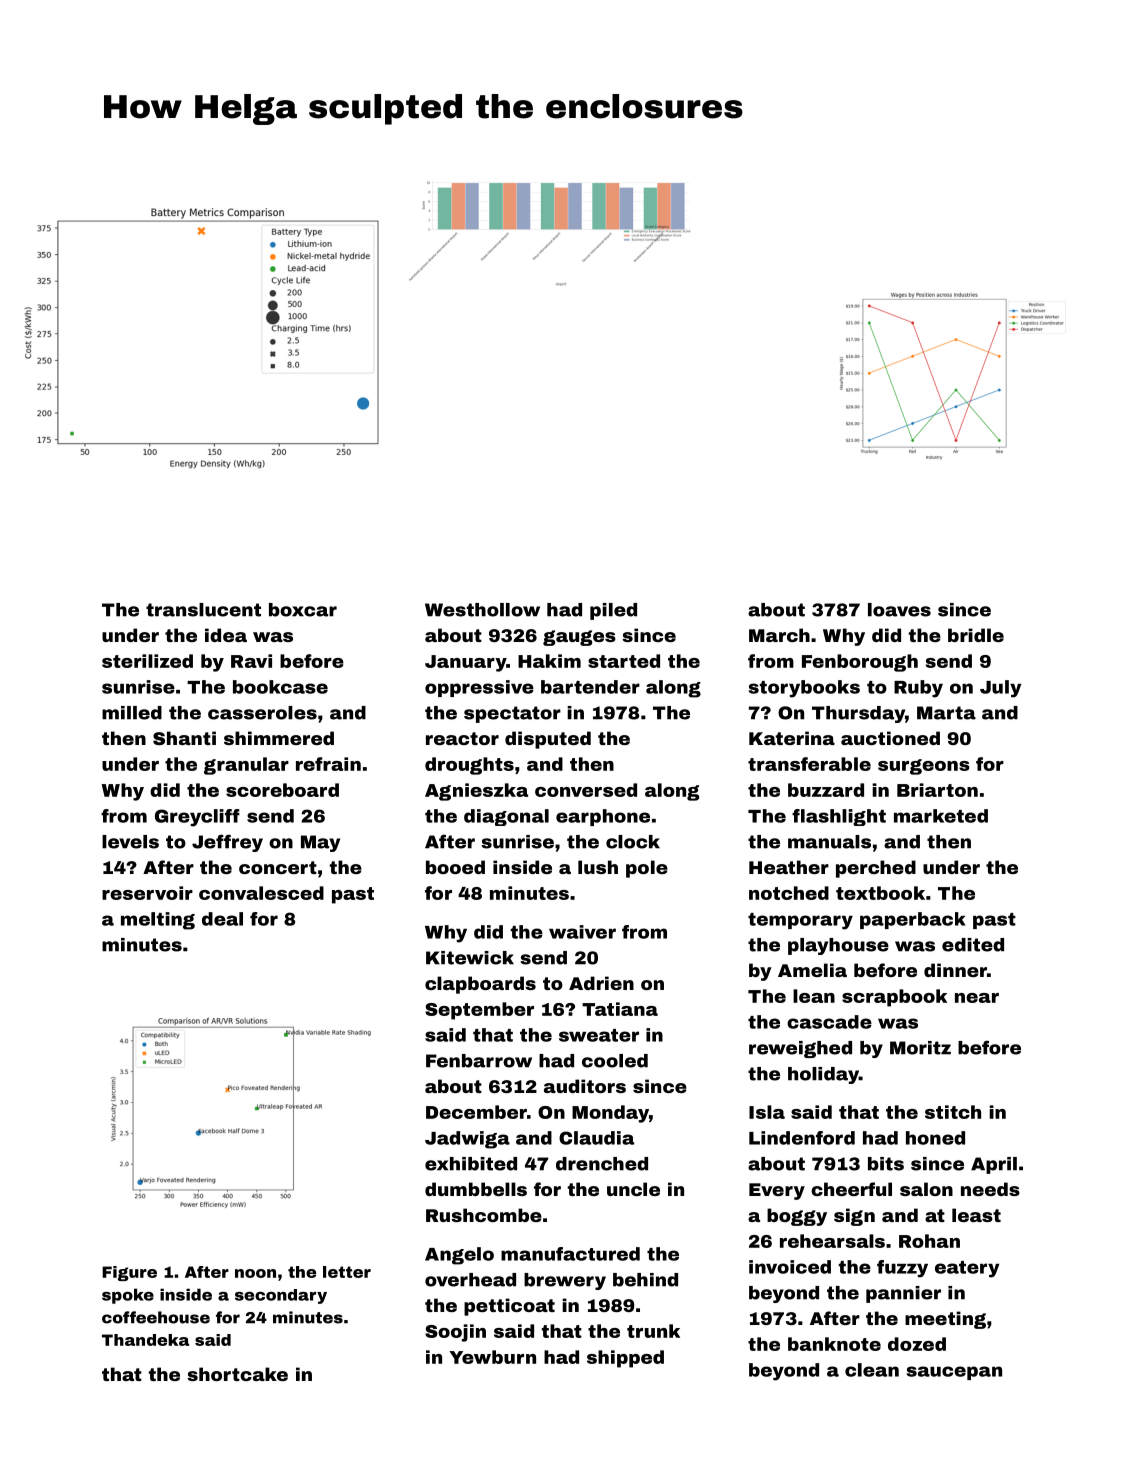 The height and width of the image is (1458, 1126). Describe the element at coordinates (625, 1359) in the image. I see `shipped` at that location.
